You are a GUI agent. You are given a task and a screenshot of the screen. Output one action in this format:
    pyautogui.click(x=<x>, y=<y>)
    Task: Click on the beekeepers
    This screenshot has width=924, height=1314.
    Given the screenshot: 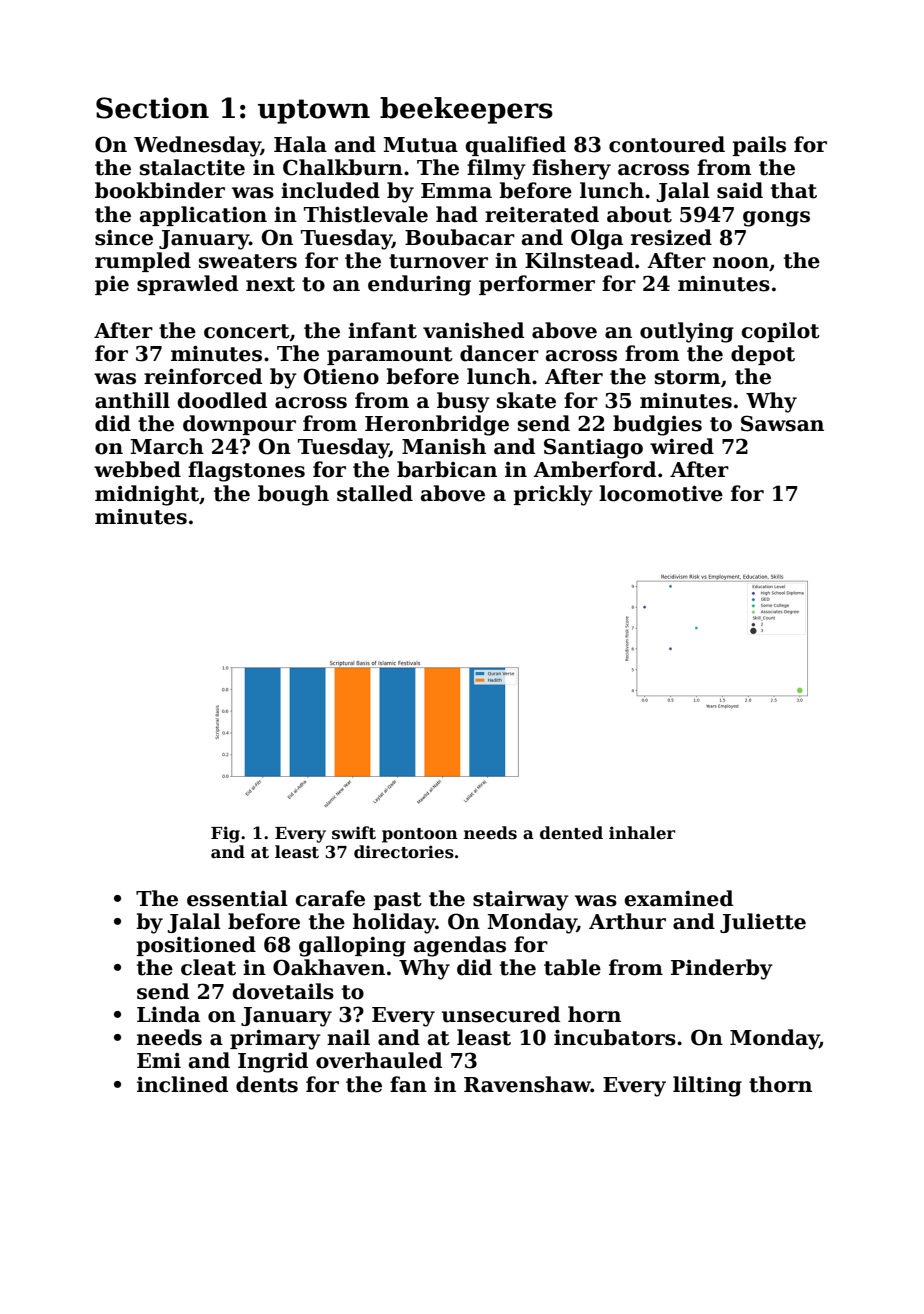 What is the action you would take?
    pyautogui.click(x=466, y=110)
